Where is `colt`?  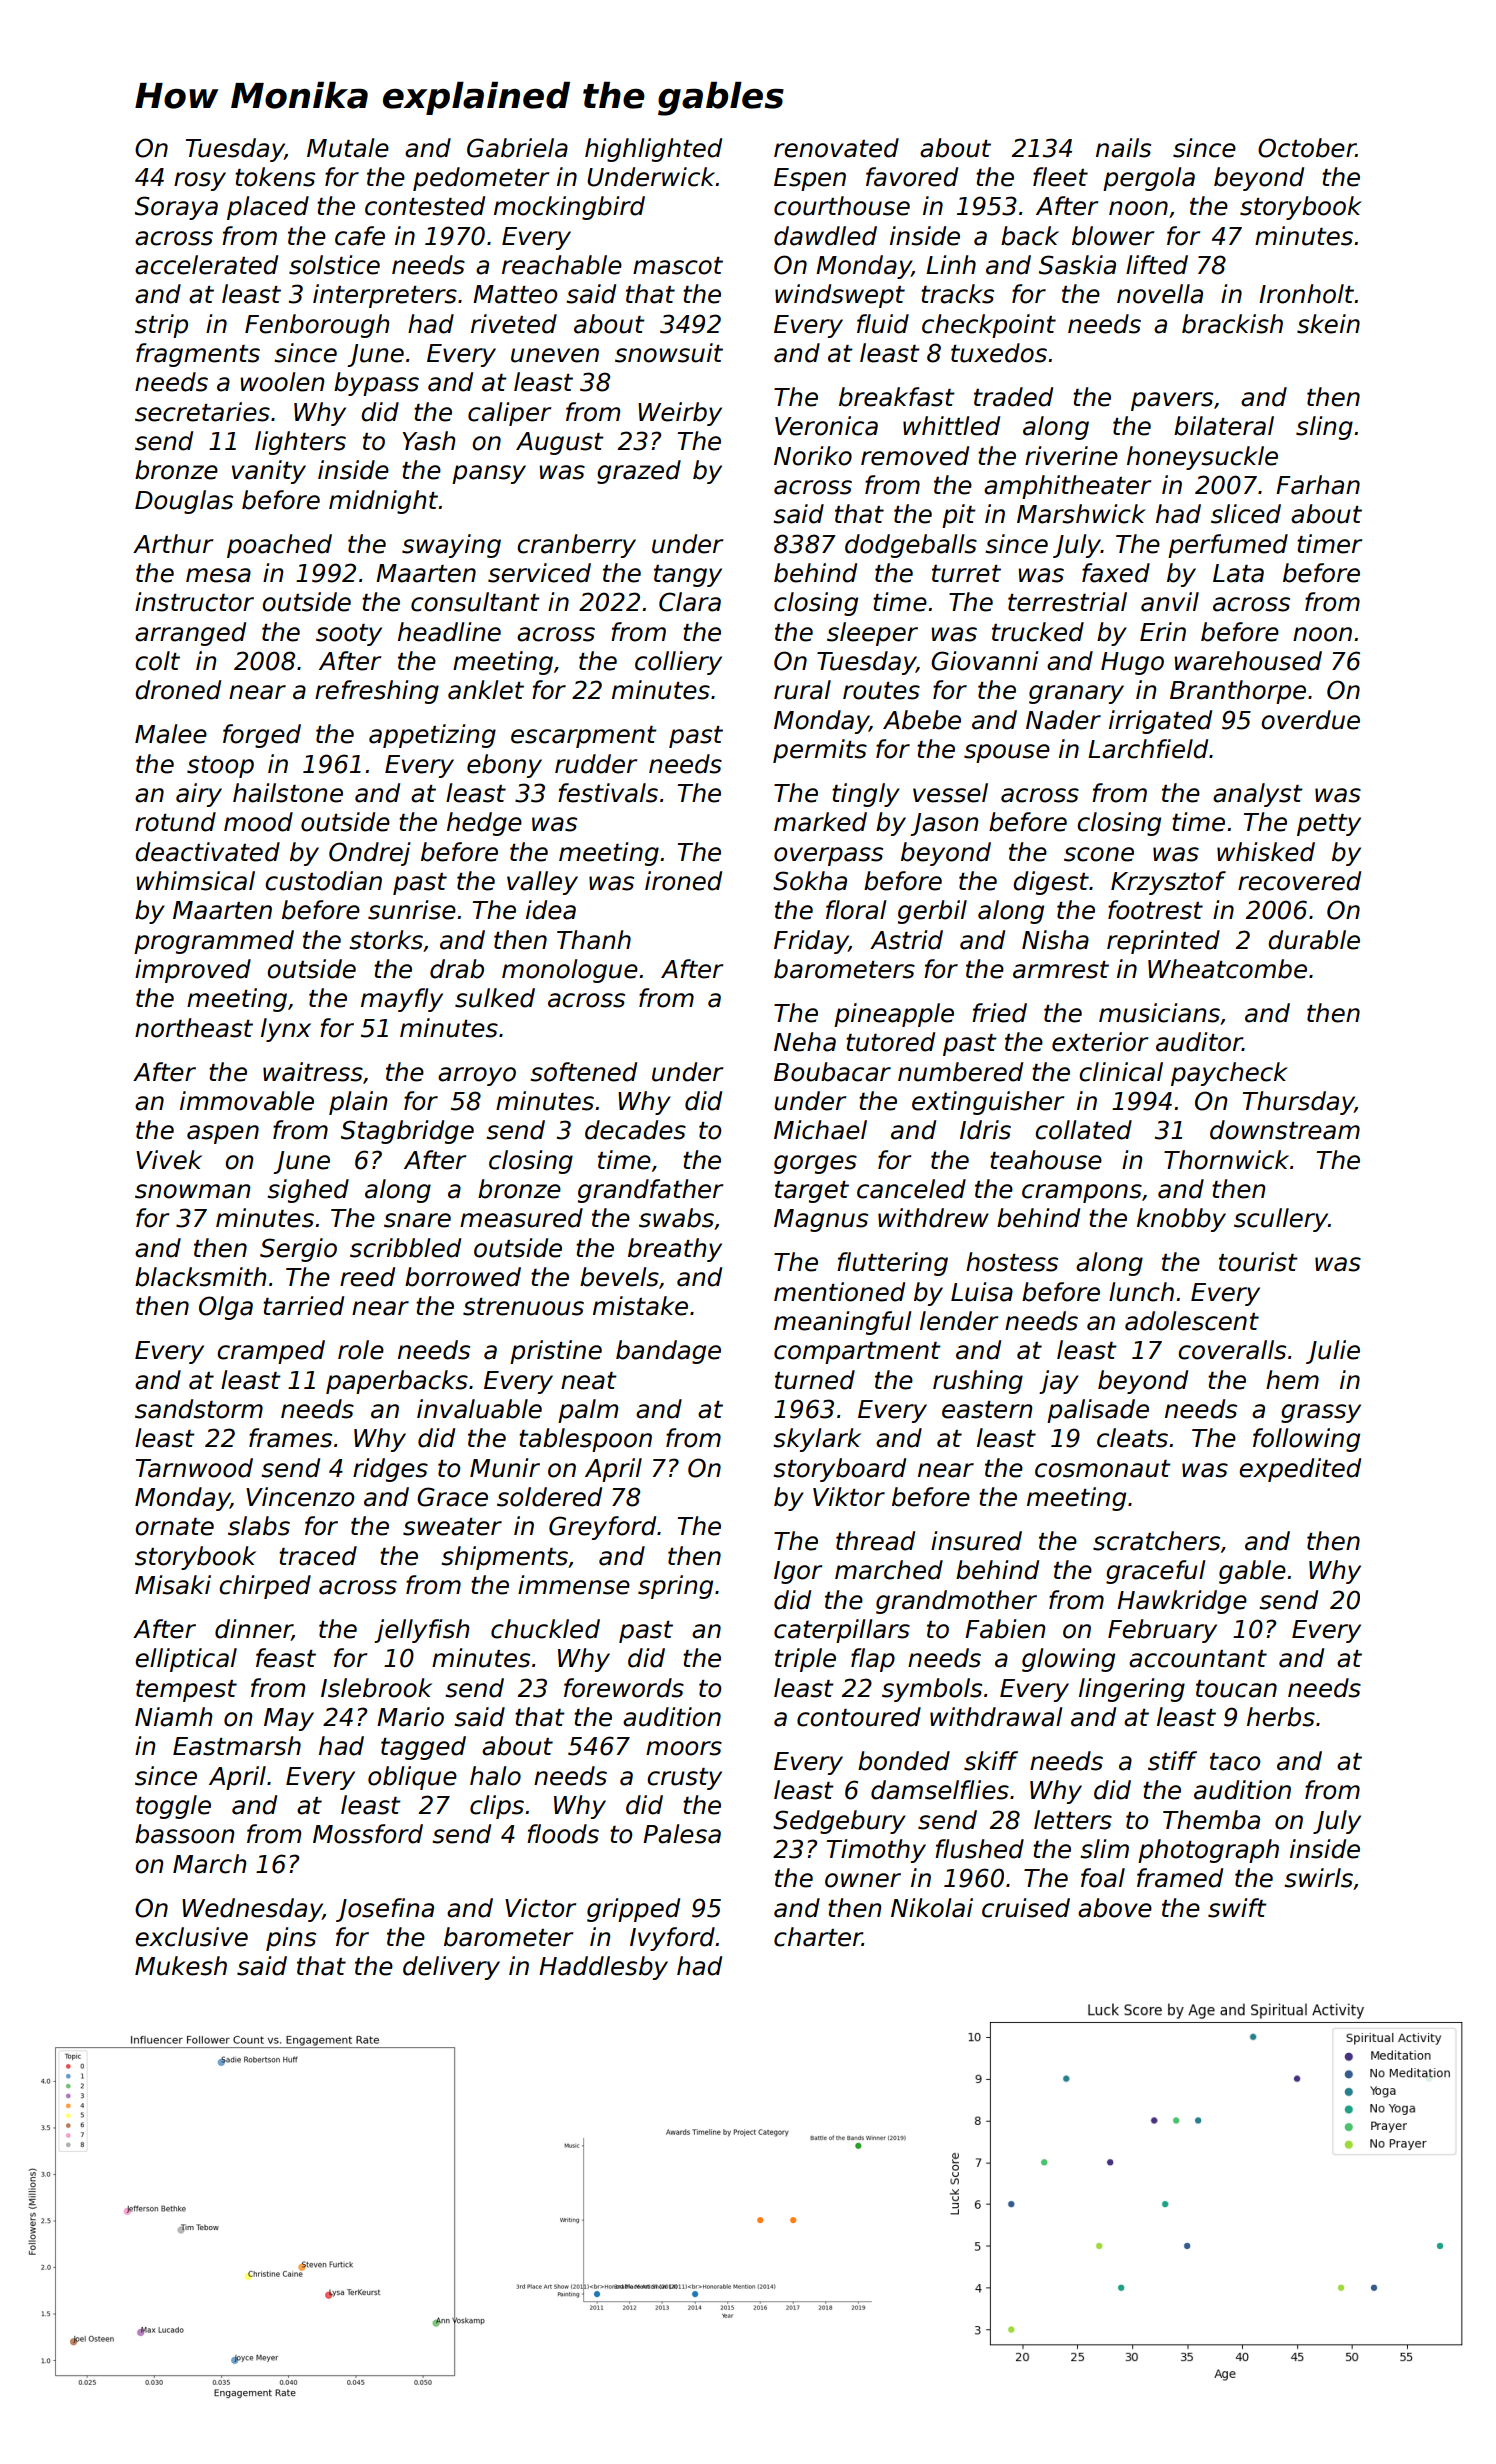
colt is located at coordinates (157, 661).
